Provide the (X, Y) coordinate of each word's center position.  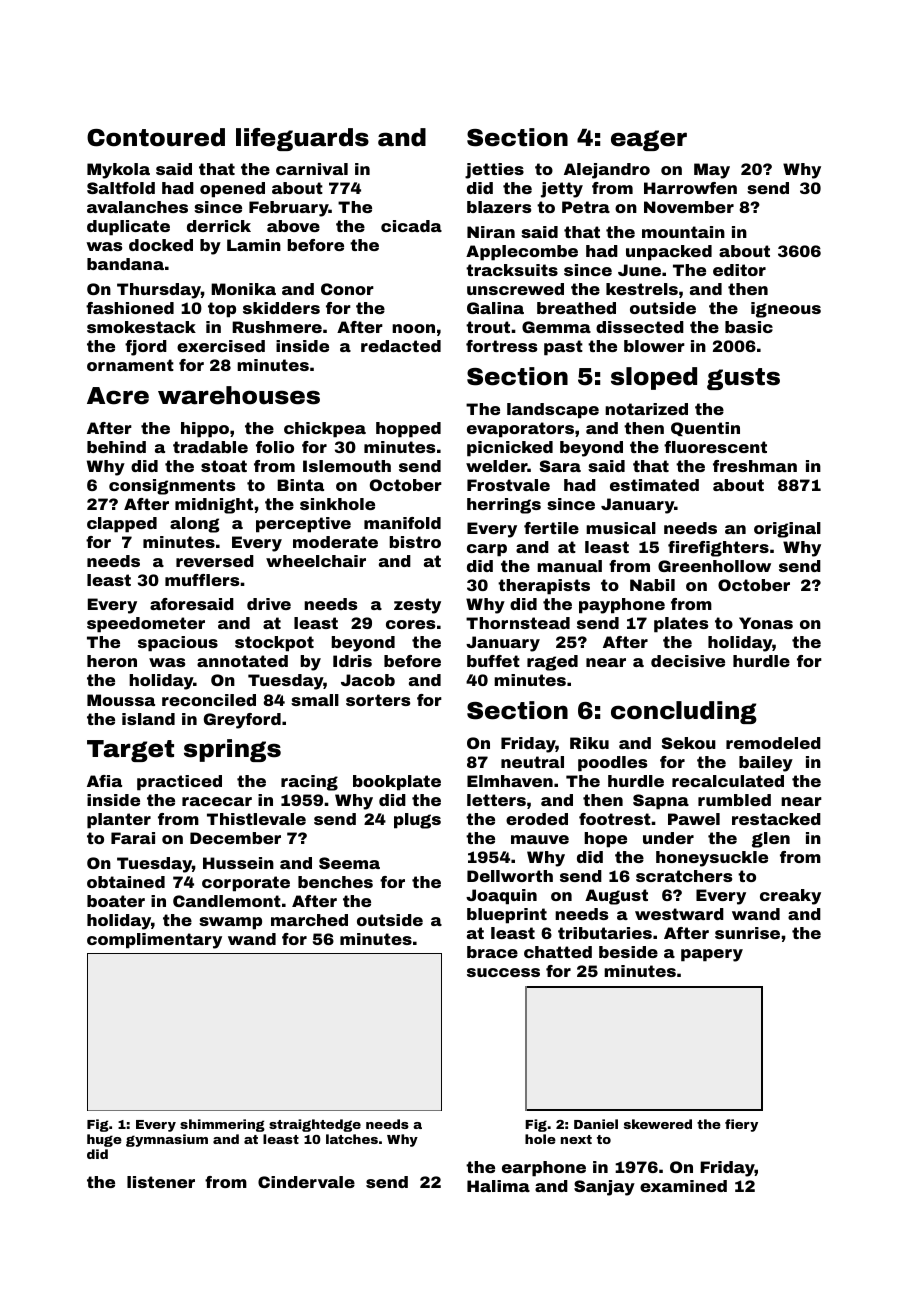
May (712, 171)
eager (649, 140)
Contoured (156, 137)
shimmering (222, 1125)
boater (116, 901)
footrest (615, 819)
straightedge (315, 1125)
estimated (654, 485)
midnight (214, 506)
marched (309, 920)
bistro (415, 542)
